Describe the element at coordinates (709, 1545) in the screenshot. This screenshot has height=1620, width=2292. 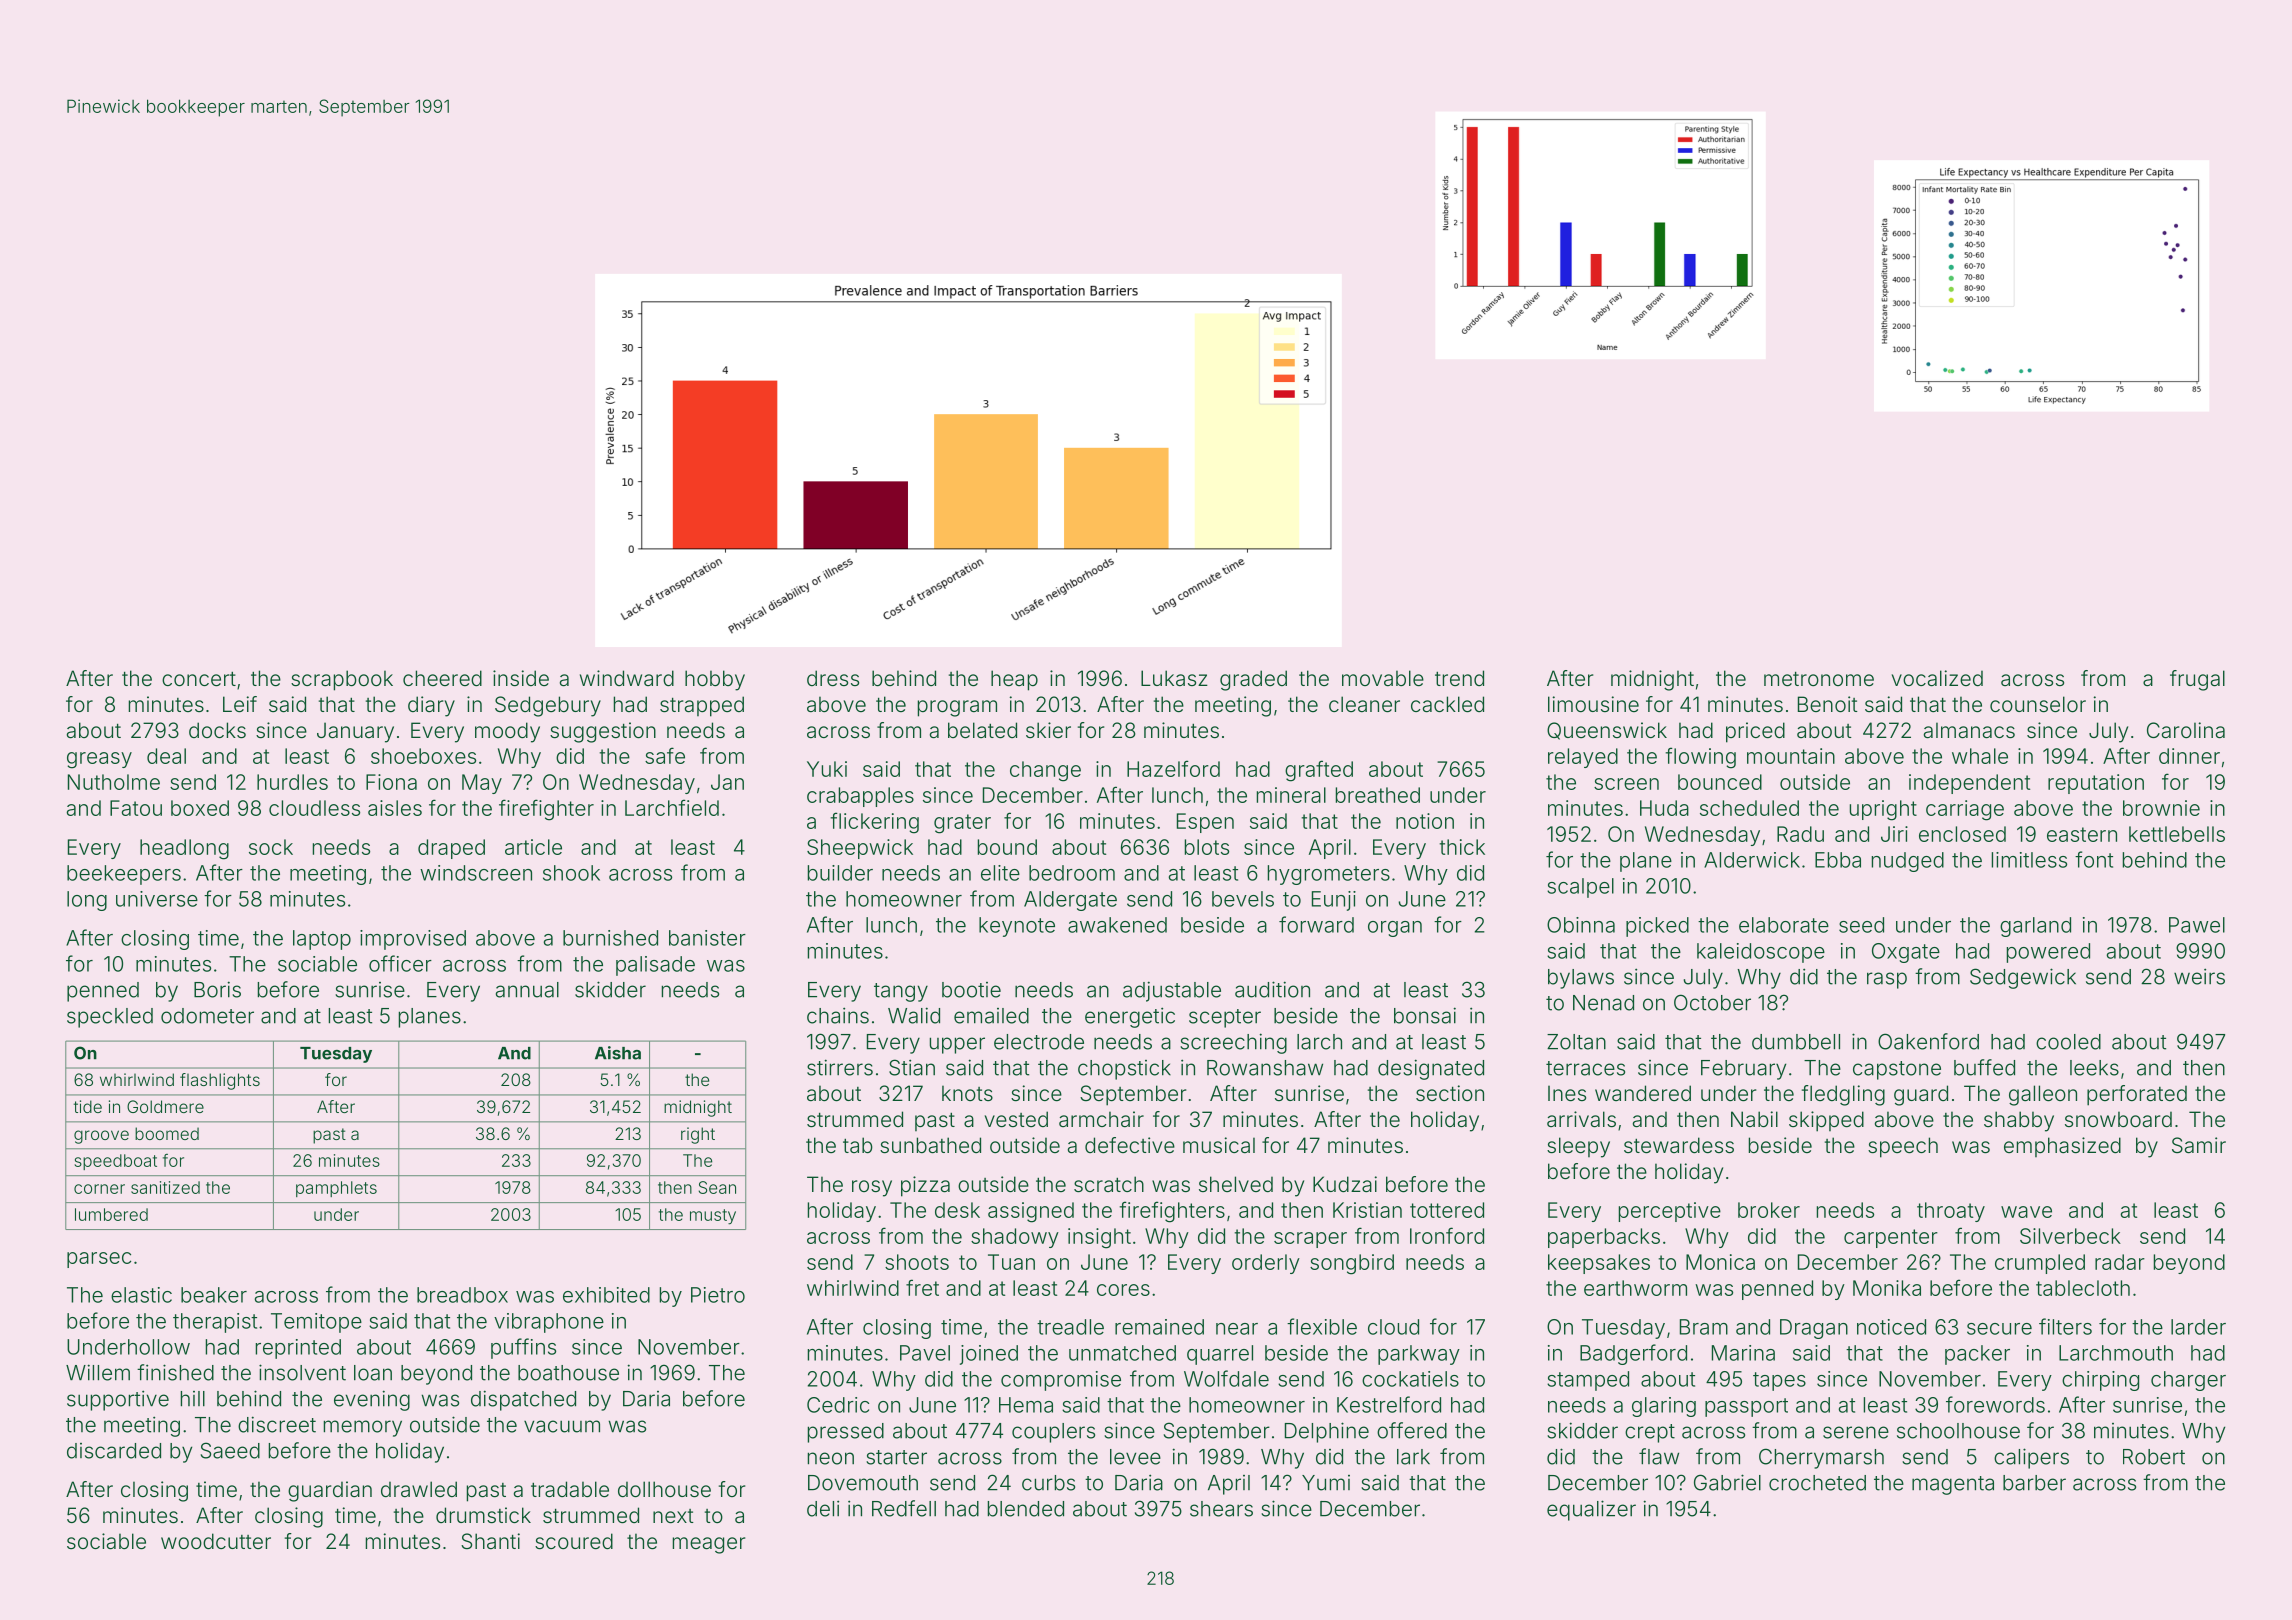
I see `meager` at that location.
